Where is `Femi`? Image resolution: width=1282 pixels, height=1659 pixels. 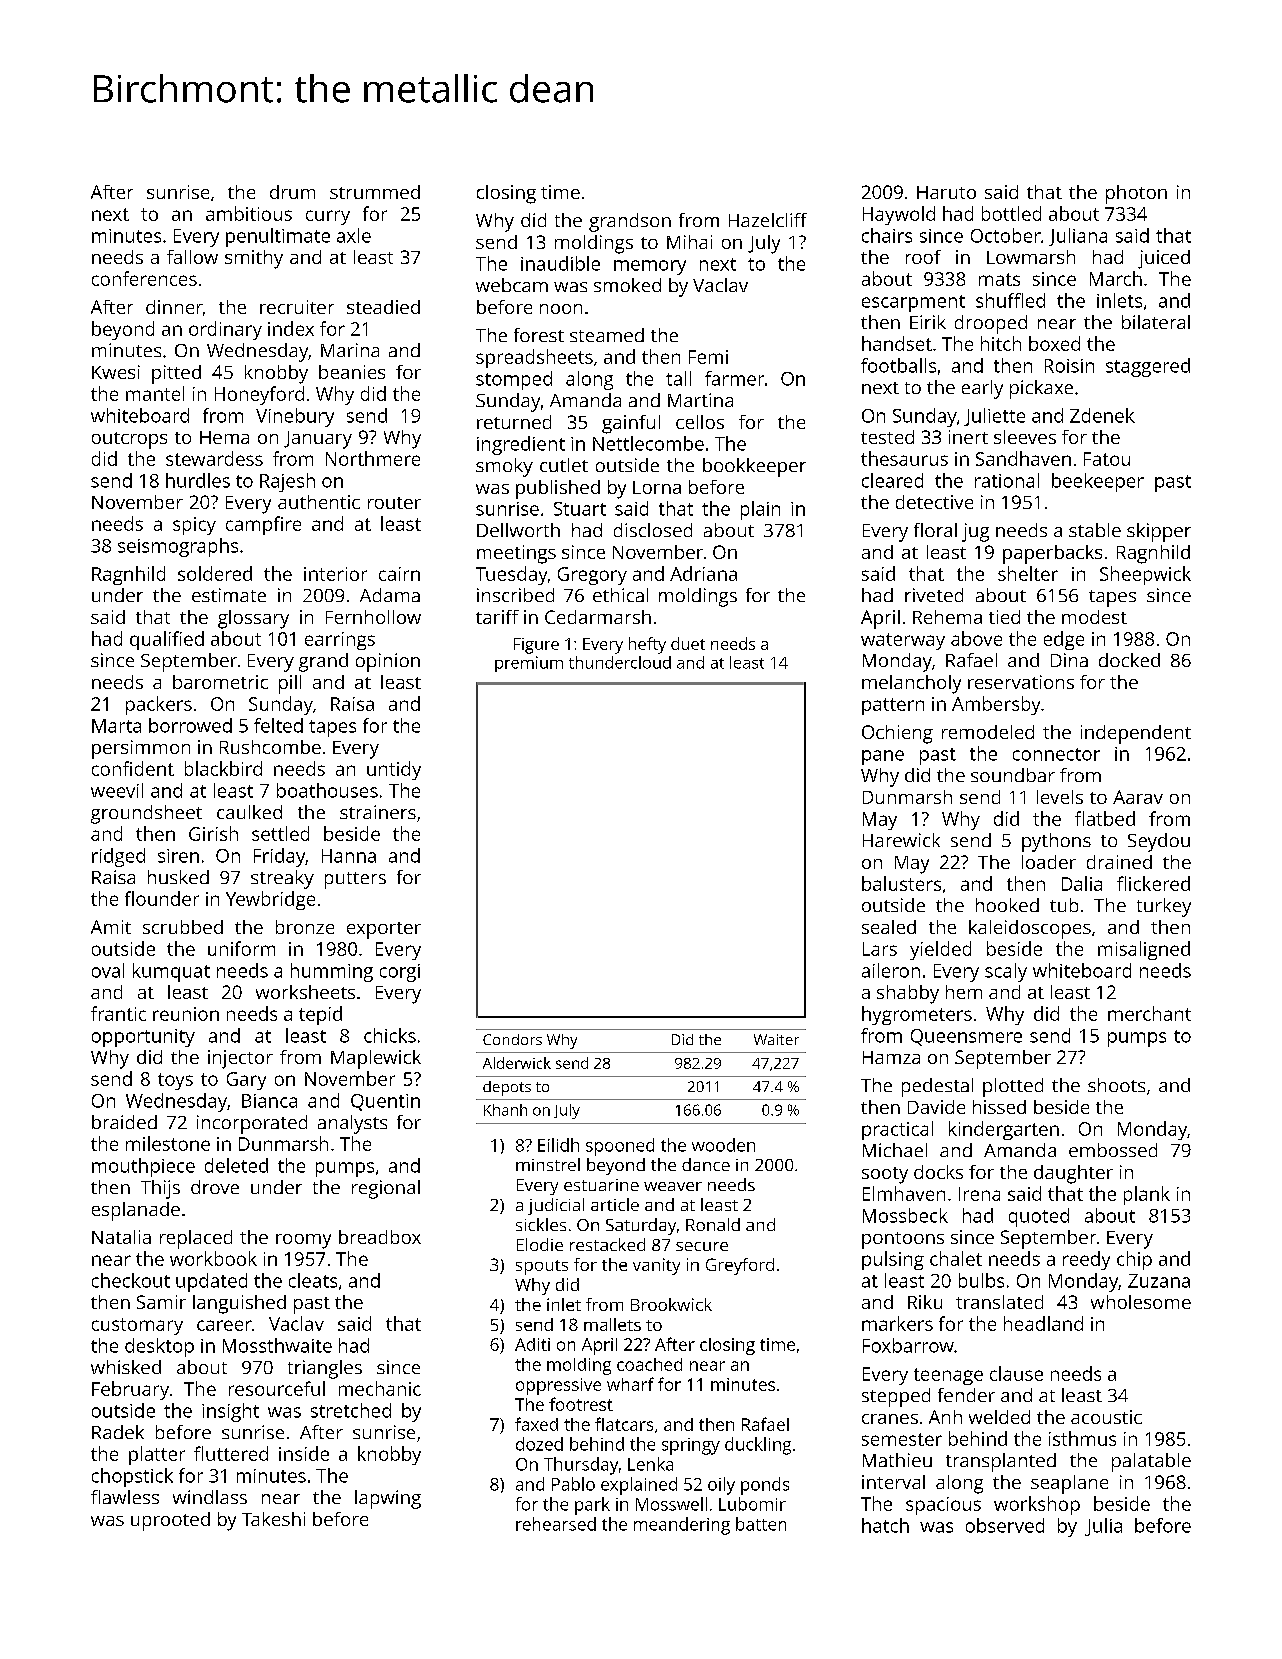 Femi is located at coordinates (708, 357).
